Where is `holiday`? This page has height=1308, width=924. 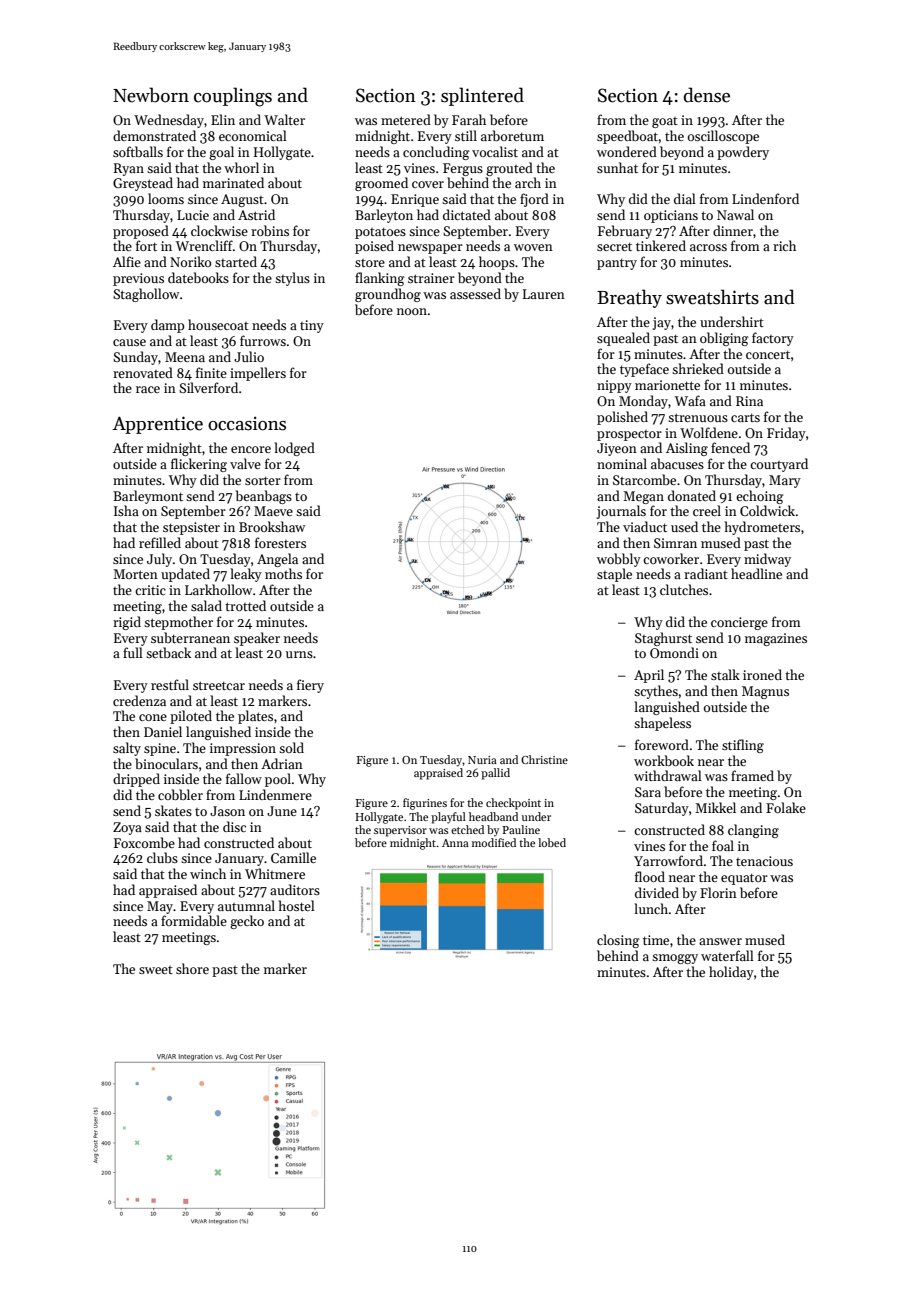 holiday is located at coordinates (731, 973).
